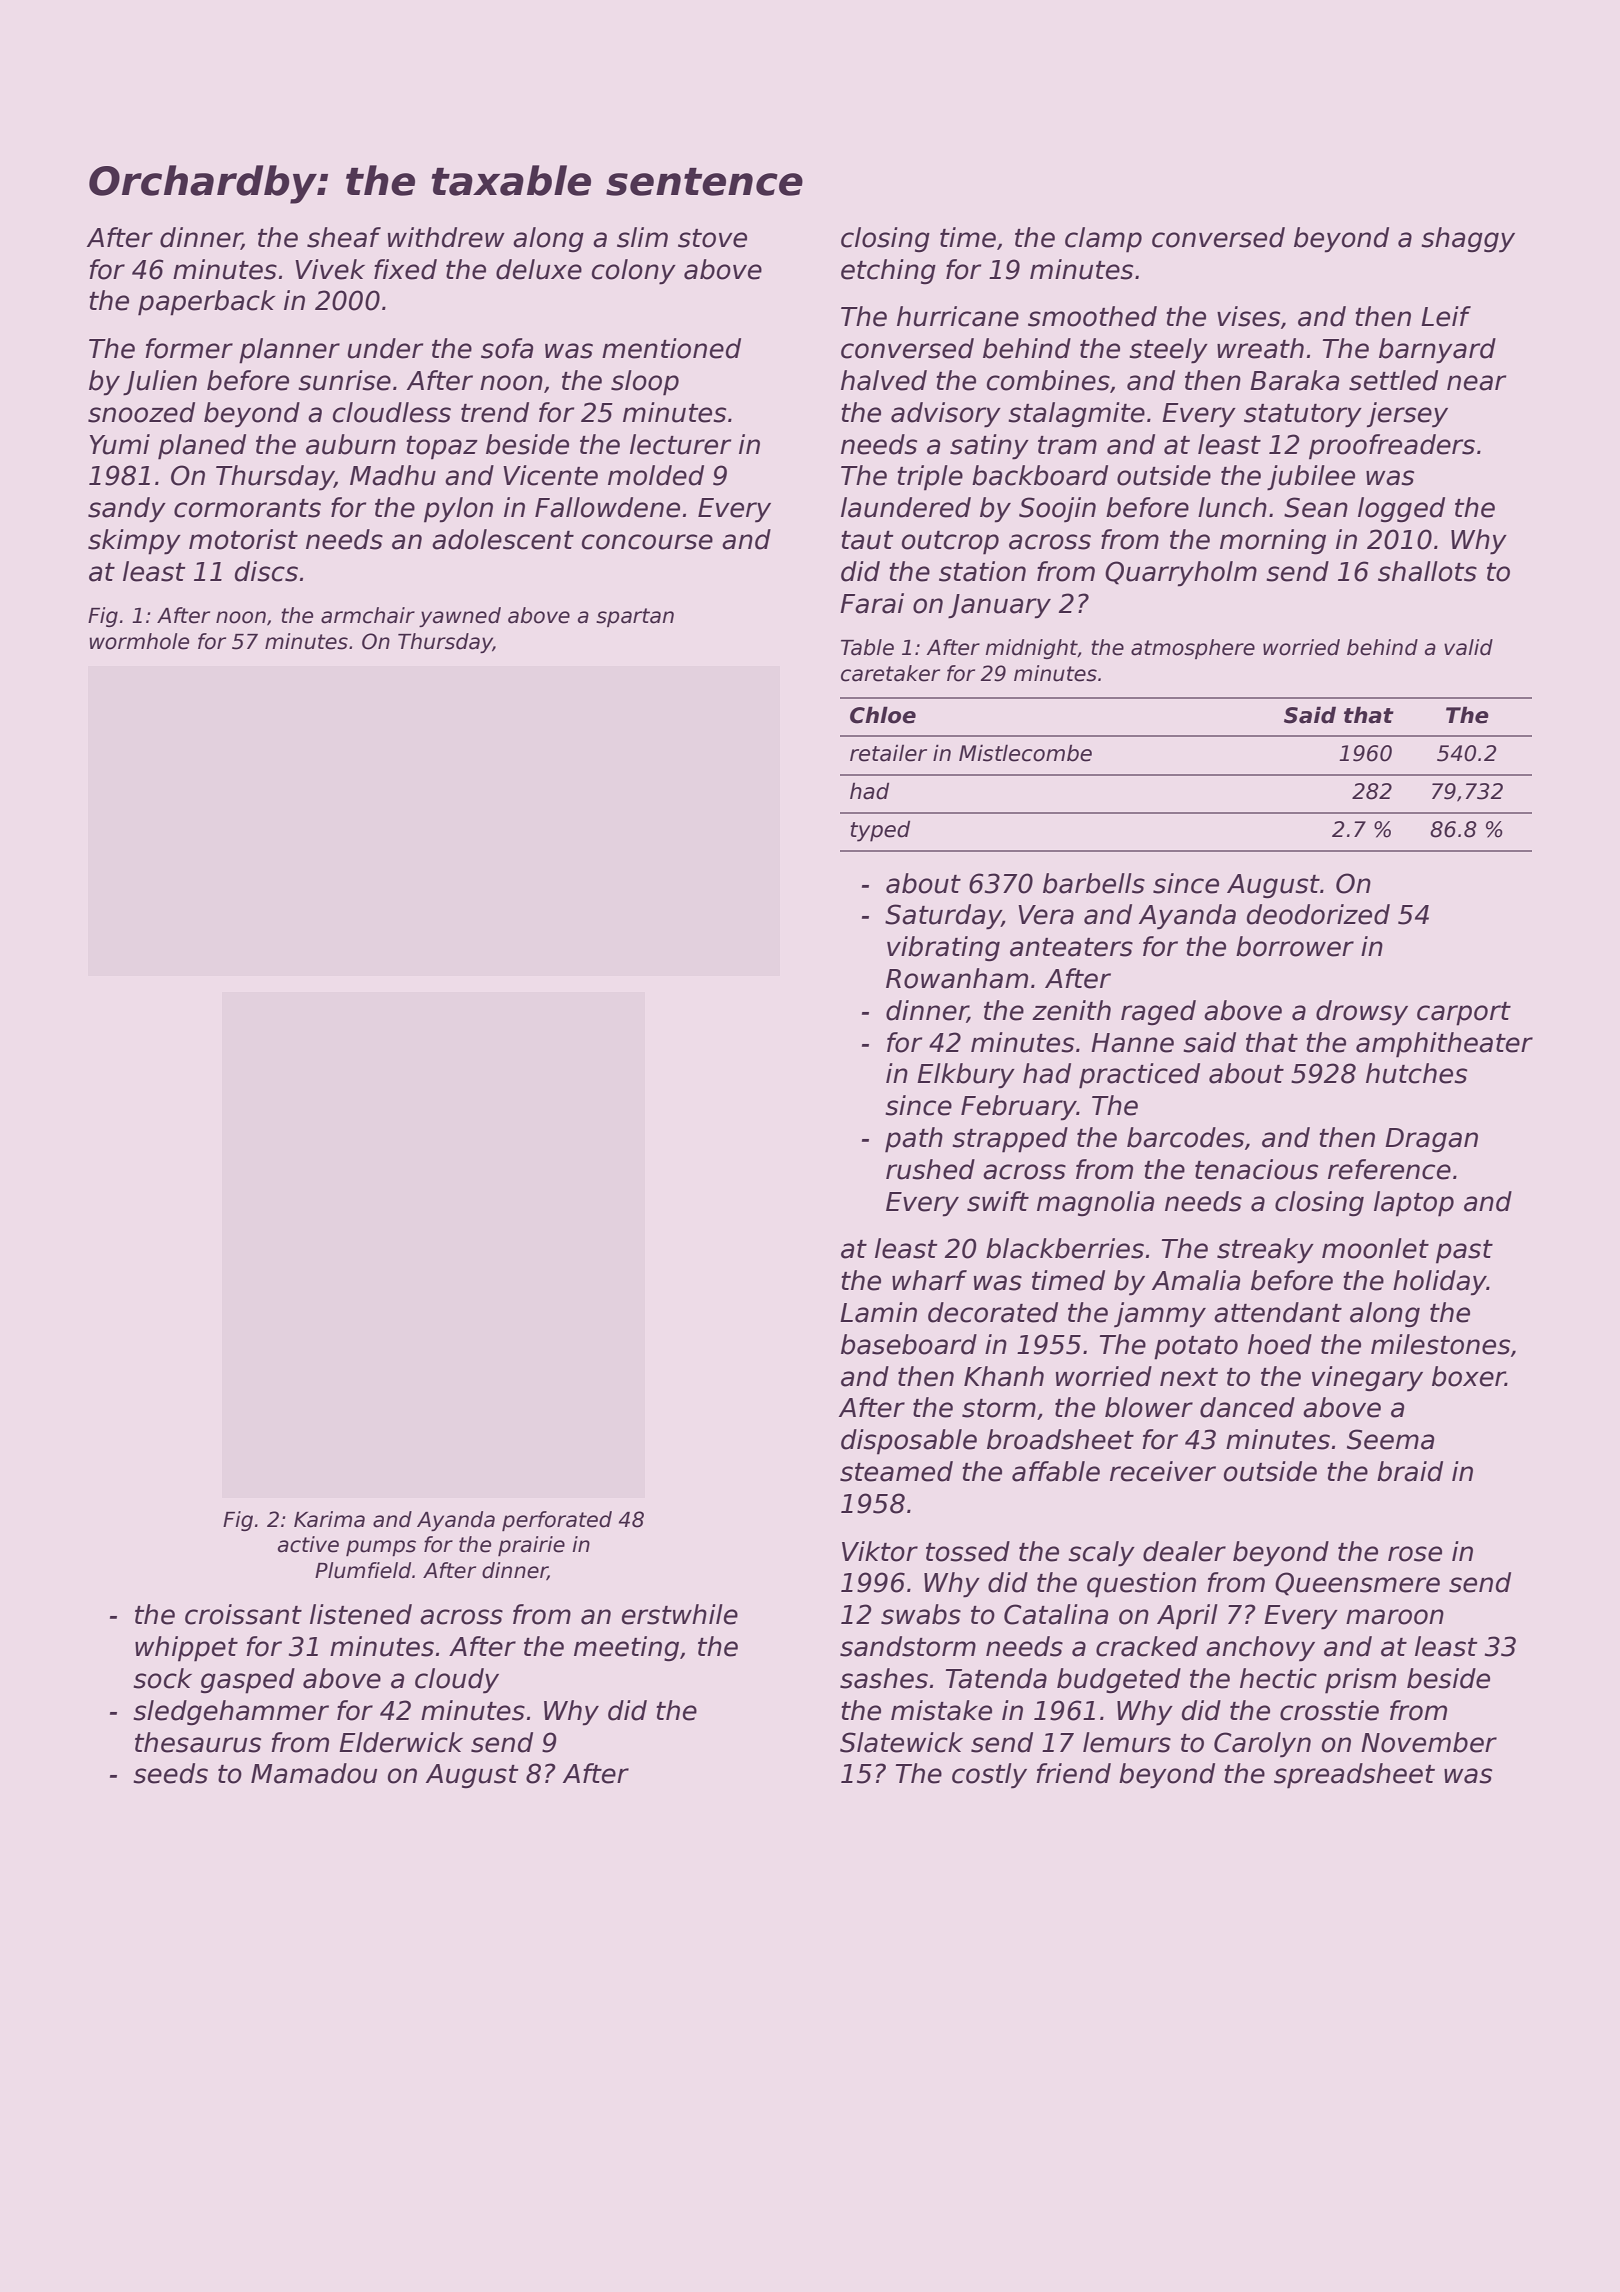 This screenshot has height=2292, width=1620. What do you see at coordinates (1375, 1248) in the screenshot?
I see `moonlet` at bounding box center [1375, 1248].
